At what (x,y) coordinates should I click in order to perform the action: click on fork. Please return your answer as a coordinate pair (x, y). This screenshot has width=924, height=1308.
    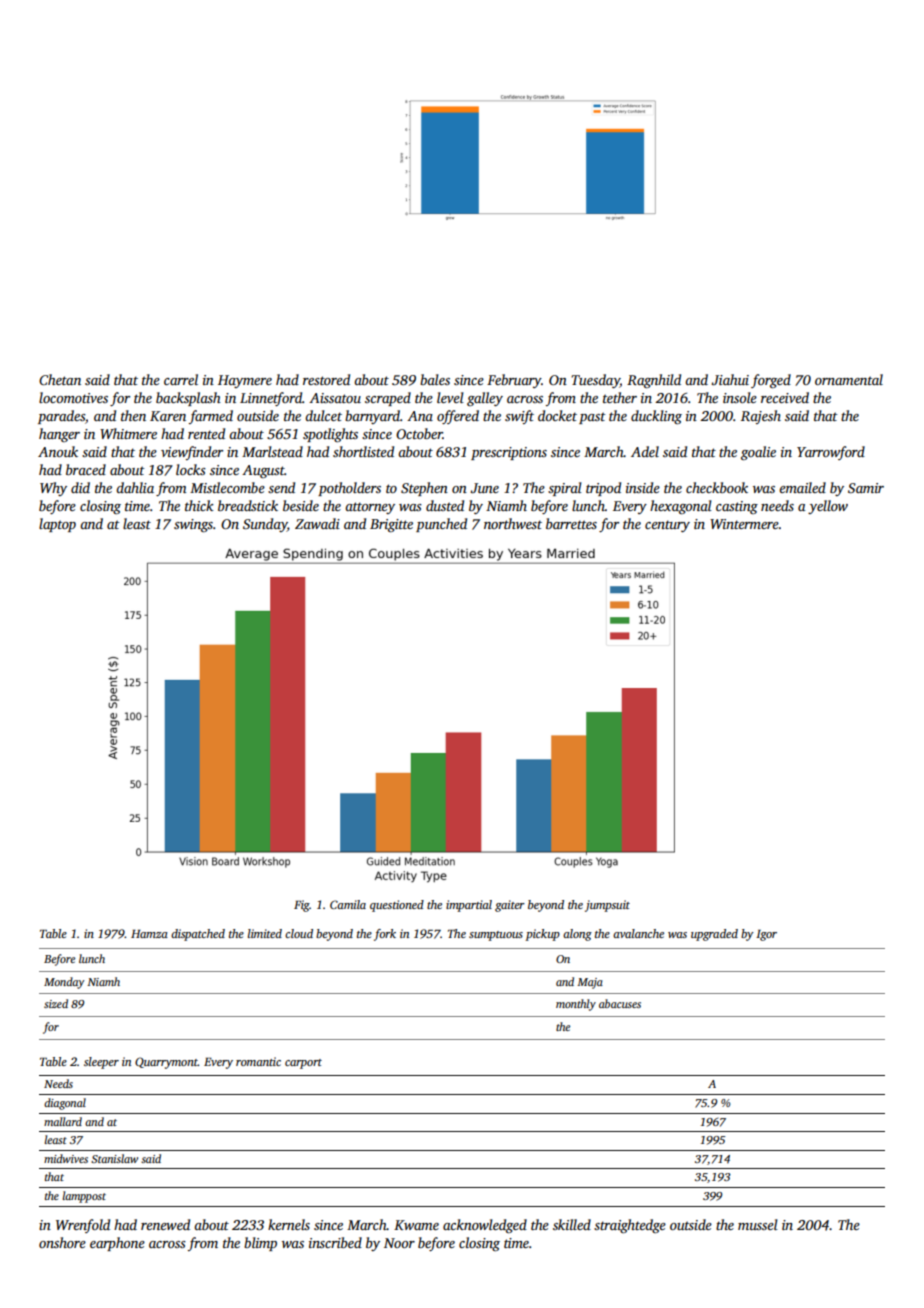
    Looking at the image, I should click on (385, 935).
